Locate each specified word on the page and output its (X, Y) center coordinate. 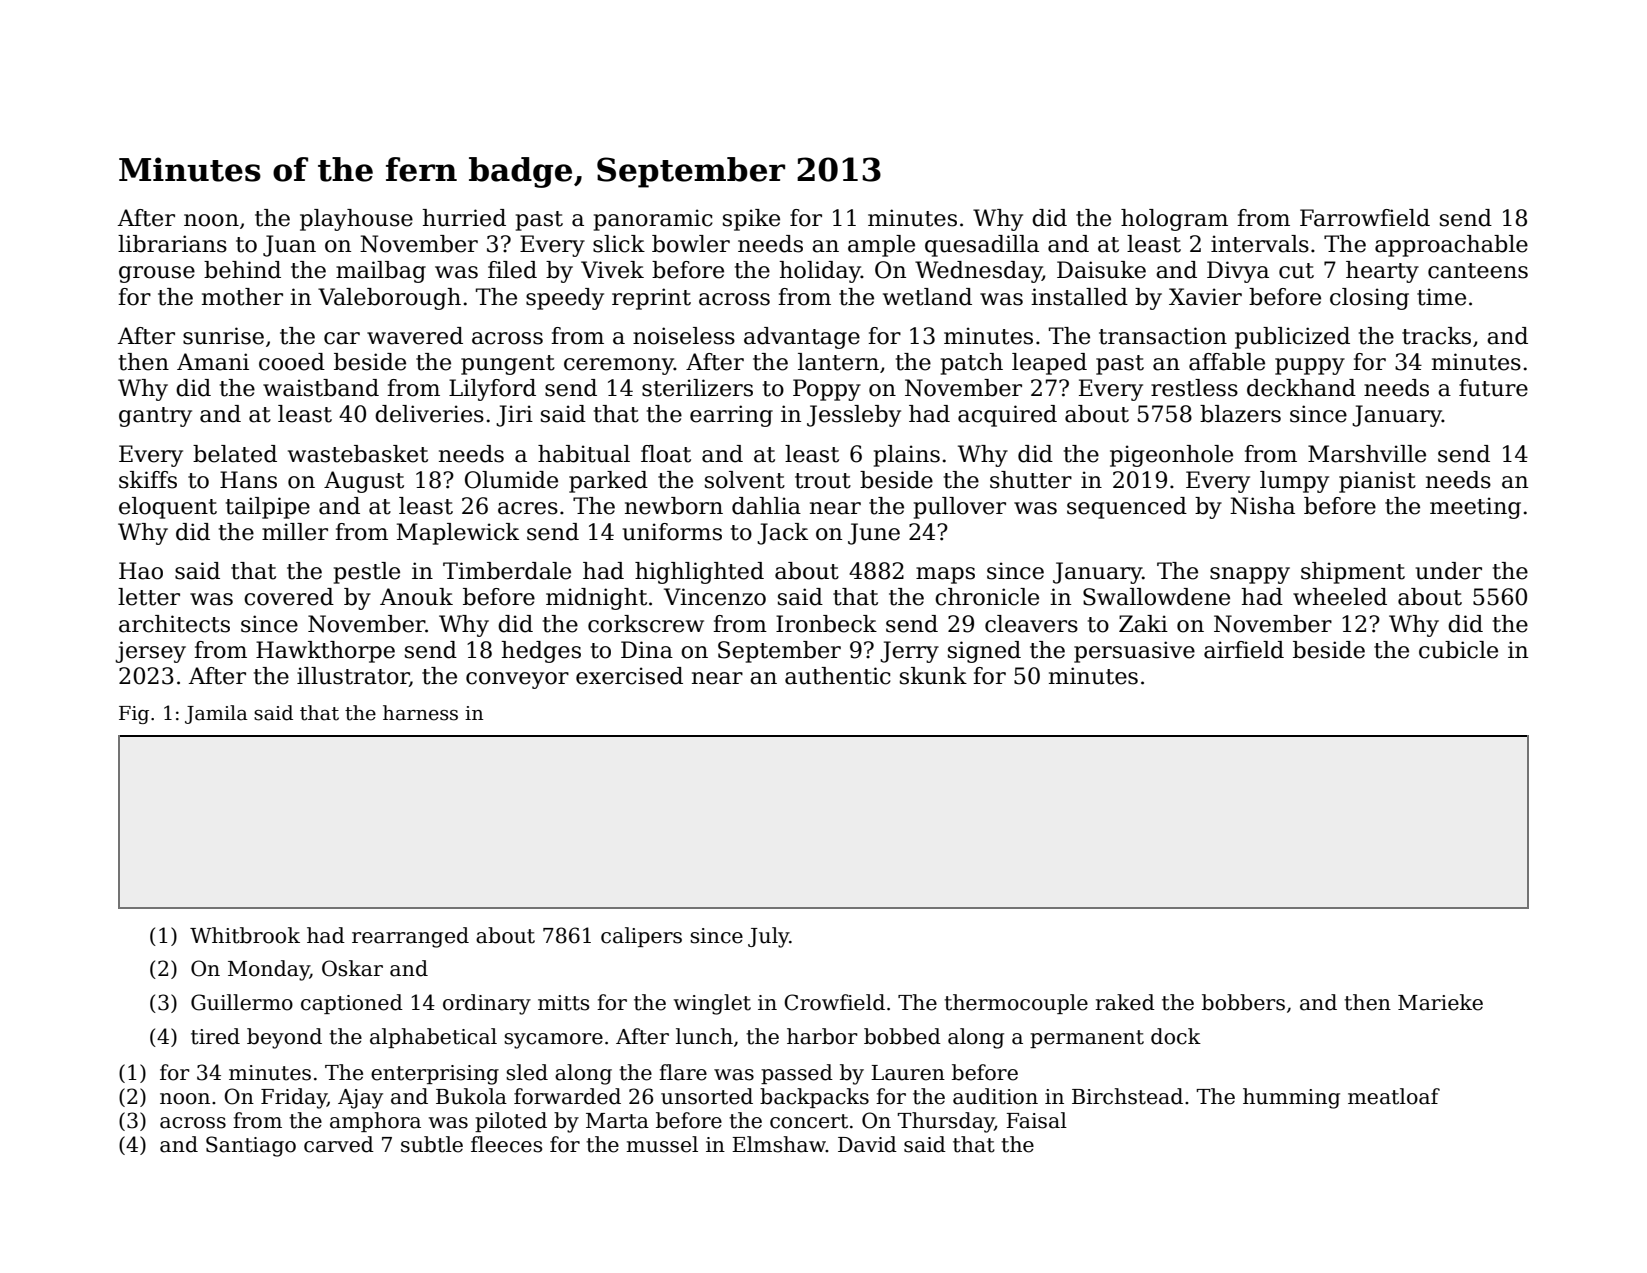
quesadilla (982, 246)
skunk (933, 676)
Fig (134, 715)
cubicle (1458, 650)
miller (295, 532)
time (1441, 297)
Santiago (251, 1146)
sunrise (223, 336)
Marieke (1440, 1002)
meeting (1475, 508)
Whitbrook (245, 935)
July (768, 937)
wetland (927, 297)
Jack (782, 534)
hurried (464, 218)
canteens (1478, 271)
